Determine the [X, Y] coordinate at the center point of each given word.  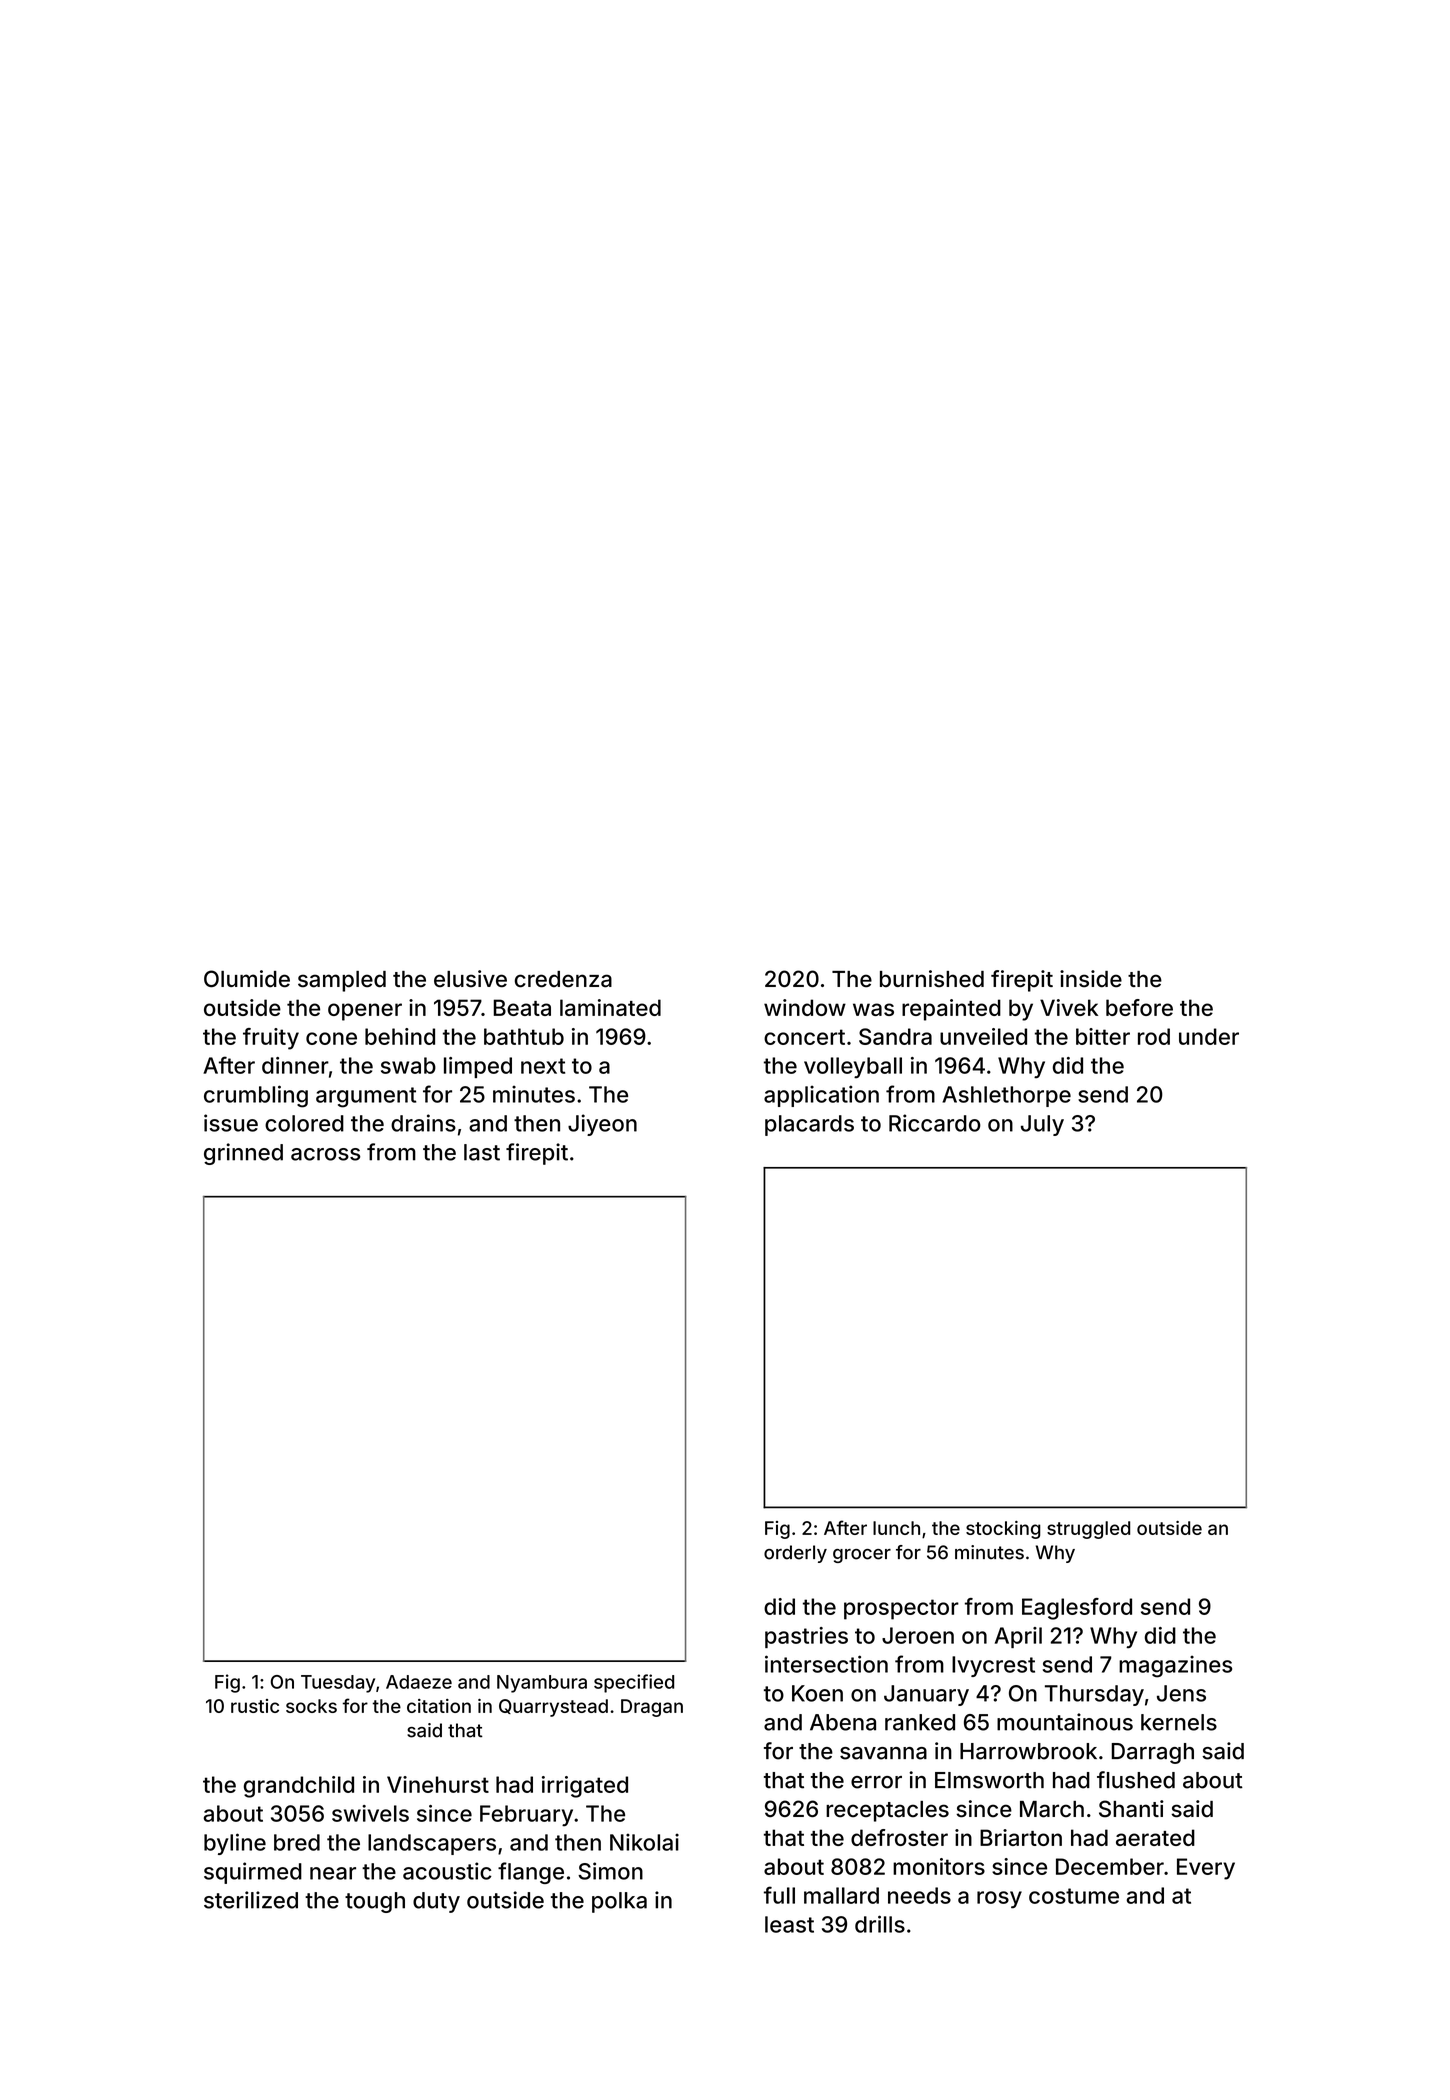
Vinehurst [438, 1784]
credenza [563, 979]
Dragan [652, 1708]
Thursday [1094, 1695]
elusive [470, 979]
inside [1091, 979]
